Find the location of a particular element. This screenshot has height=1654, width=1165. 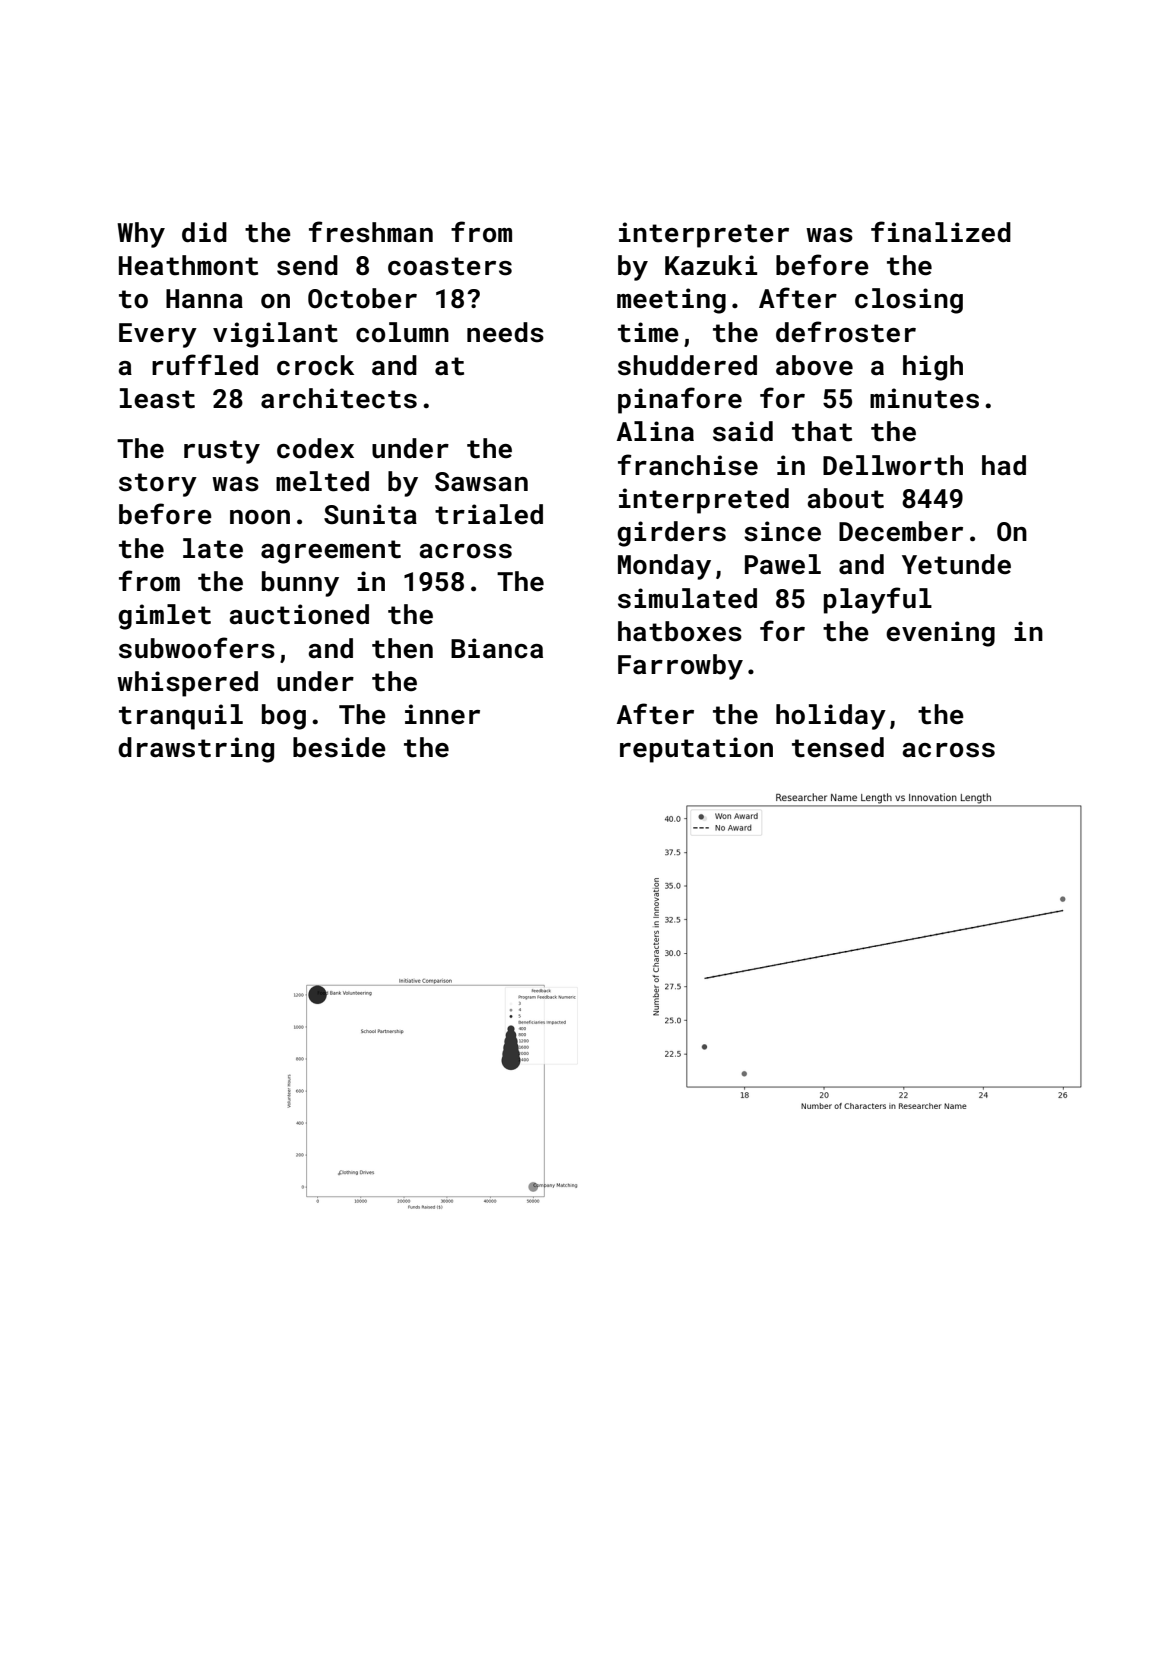

interpreter is located at coordinates (704, 235).
